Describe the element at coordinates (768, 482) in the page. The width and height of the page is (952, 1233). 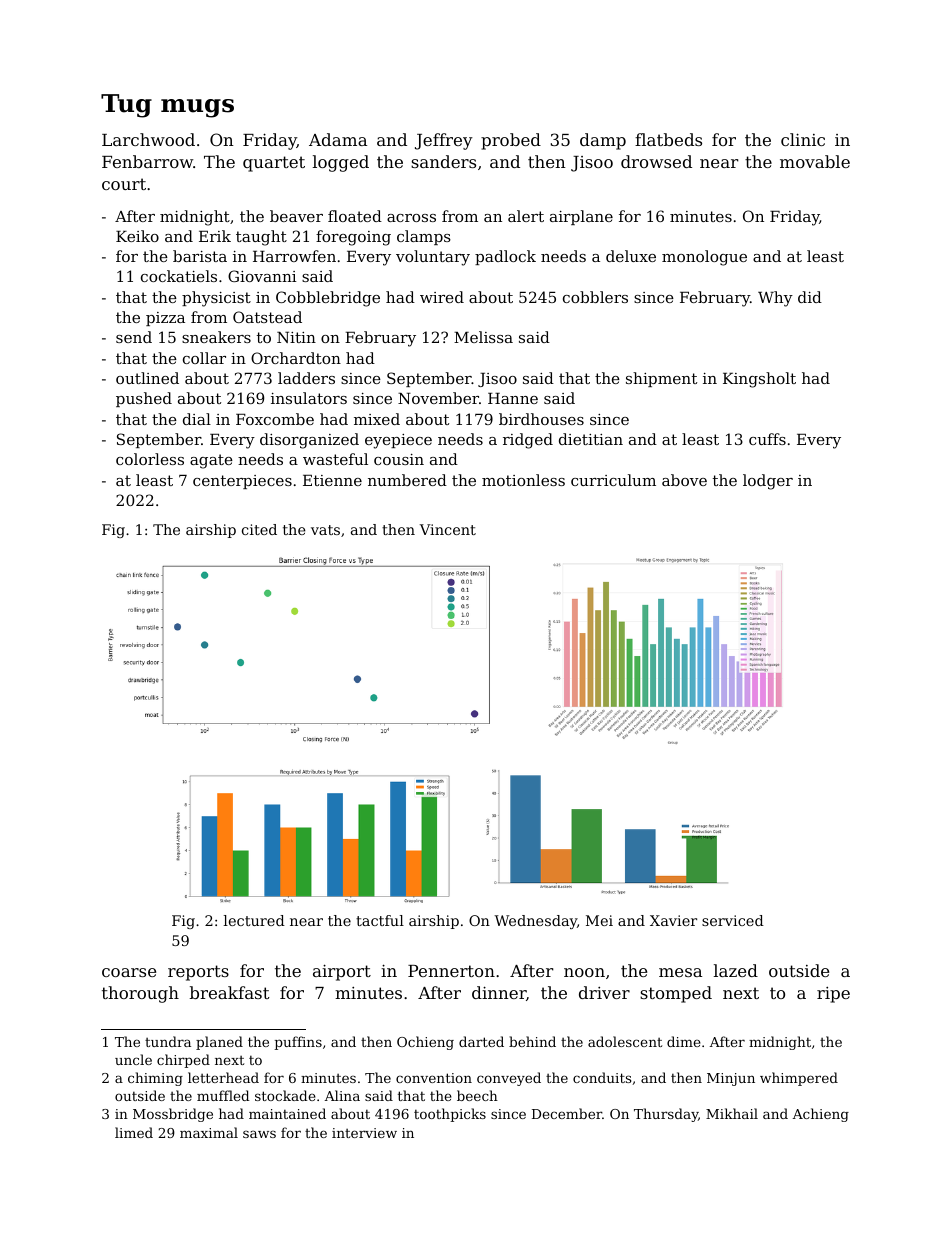
I see `lodger` at that location.
